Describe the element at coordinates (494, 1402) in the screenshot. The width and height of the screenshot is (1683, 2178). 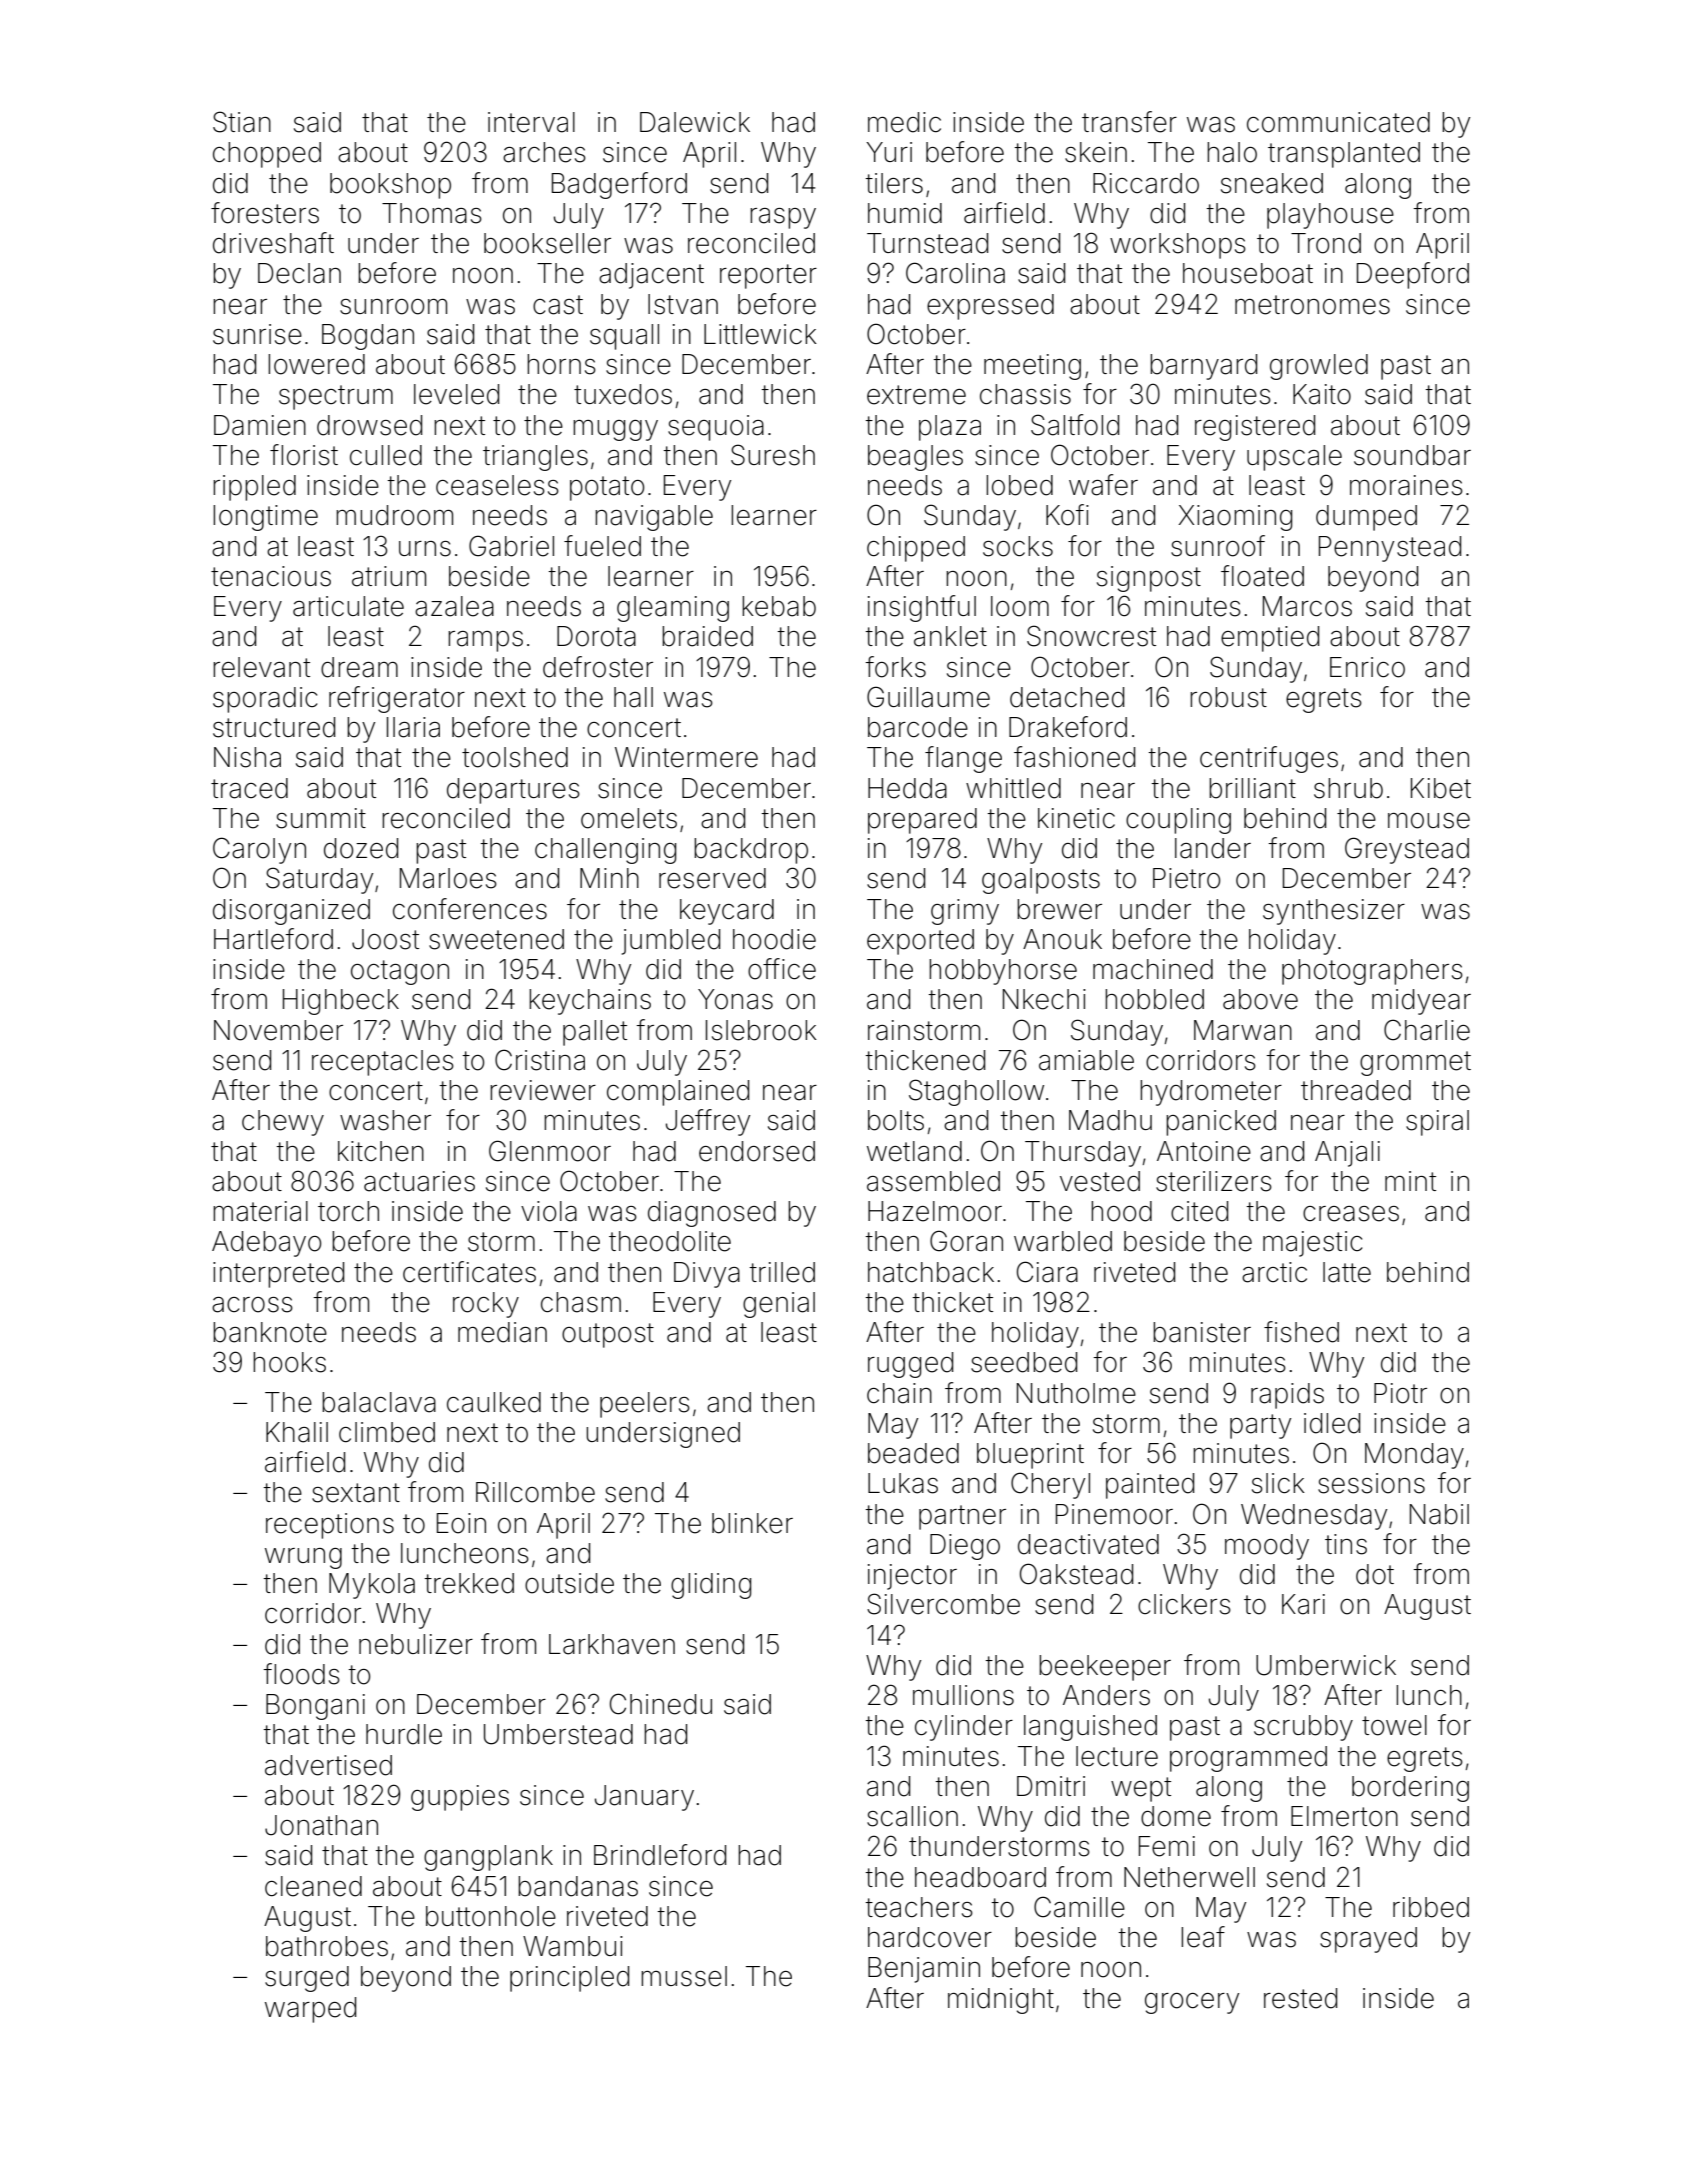
I see `caulked` at that location.
